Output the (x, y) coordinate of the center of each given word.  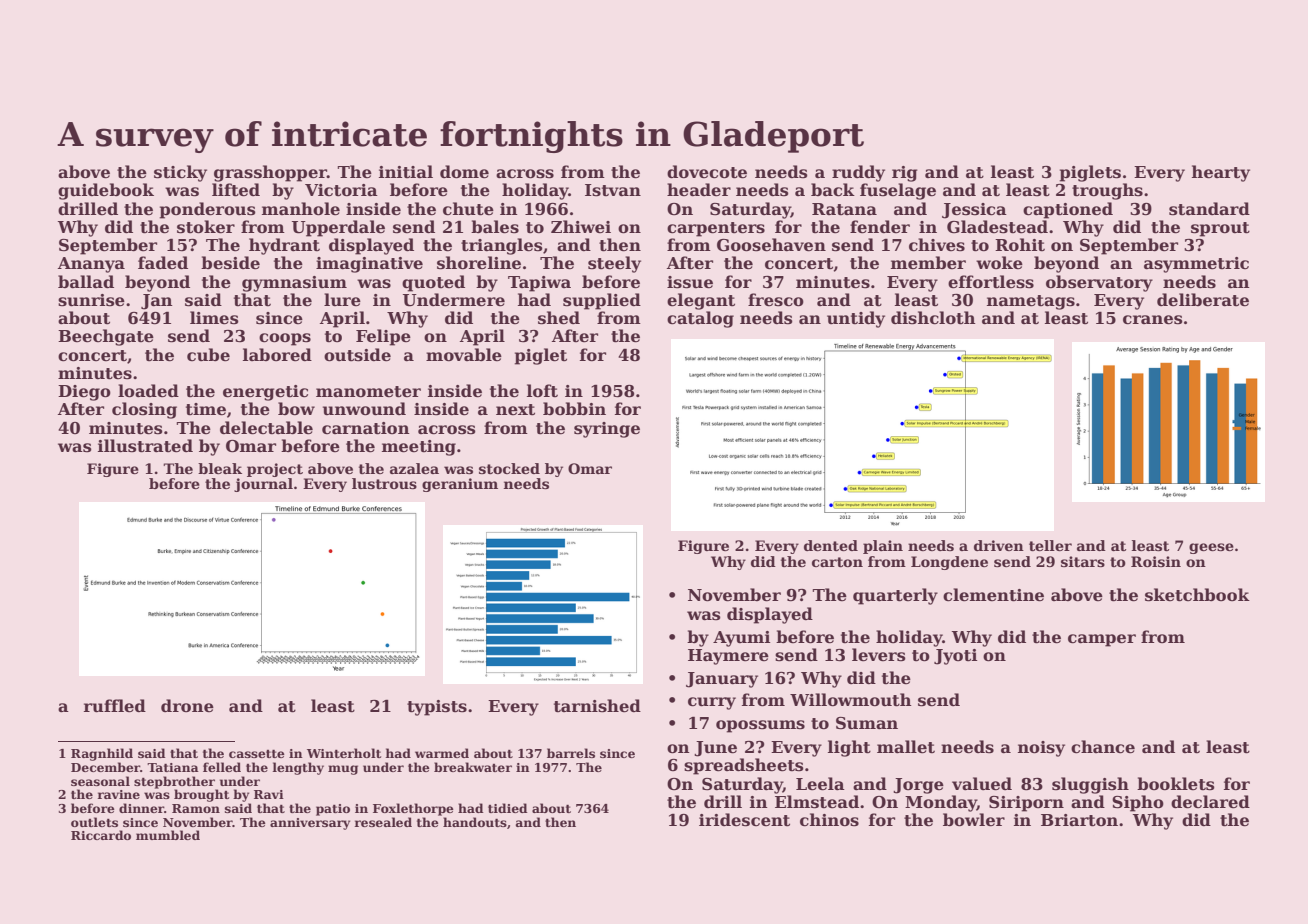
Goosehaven (771, 245)
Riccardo (101, 835)
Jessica (974, 211)
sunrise (91, 300)
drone (187, 706)
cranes (1153, 320)
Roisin (1156, 561)
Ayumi (741, 639)
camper (1102, 640)
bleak (220, 468)
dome (464, 172)
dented (831, 545)
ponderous (207, 210)
